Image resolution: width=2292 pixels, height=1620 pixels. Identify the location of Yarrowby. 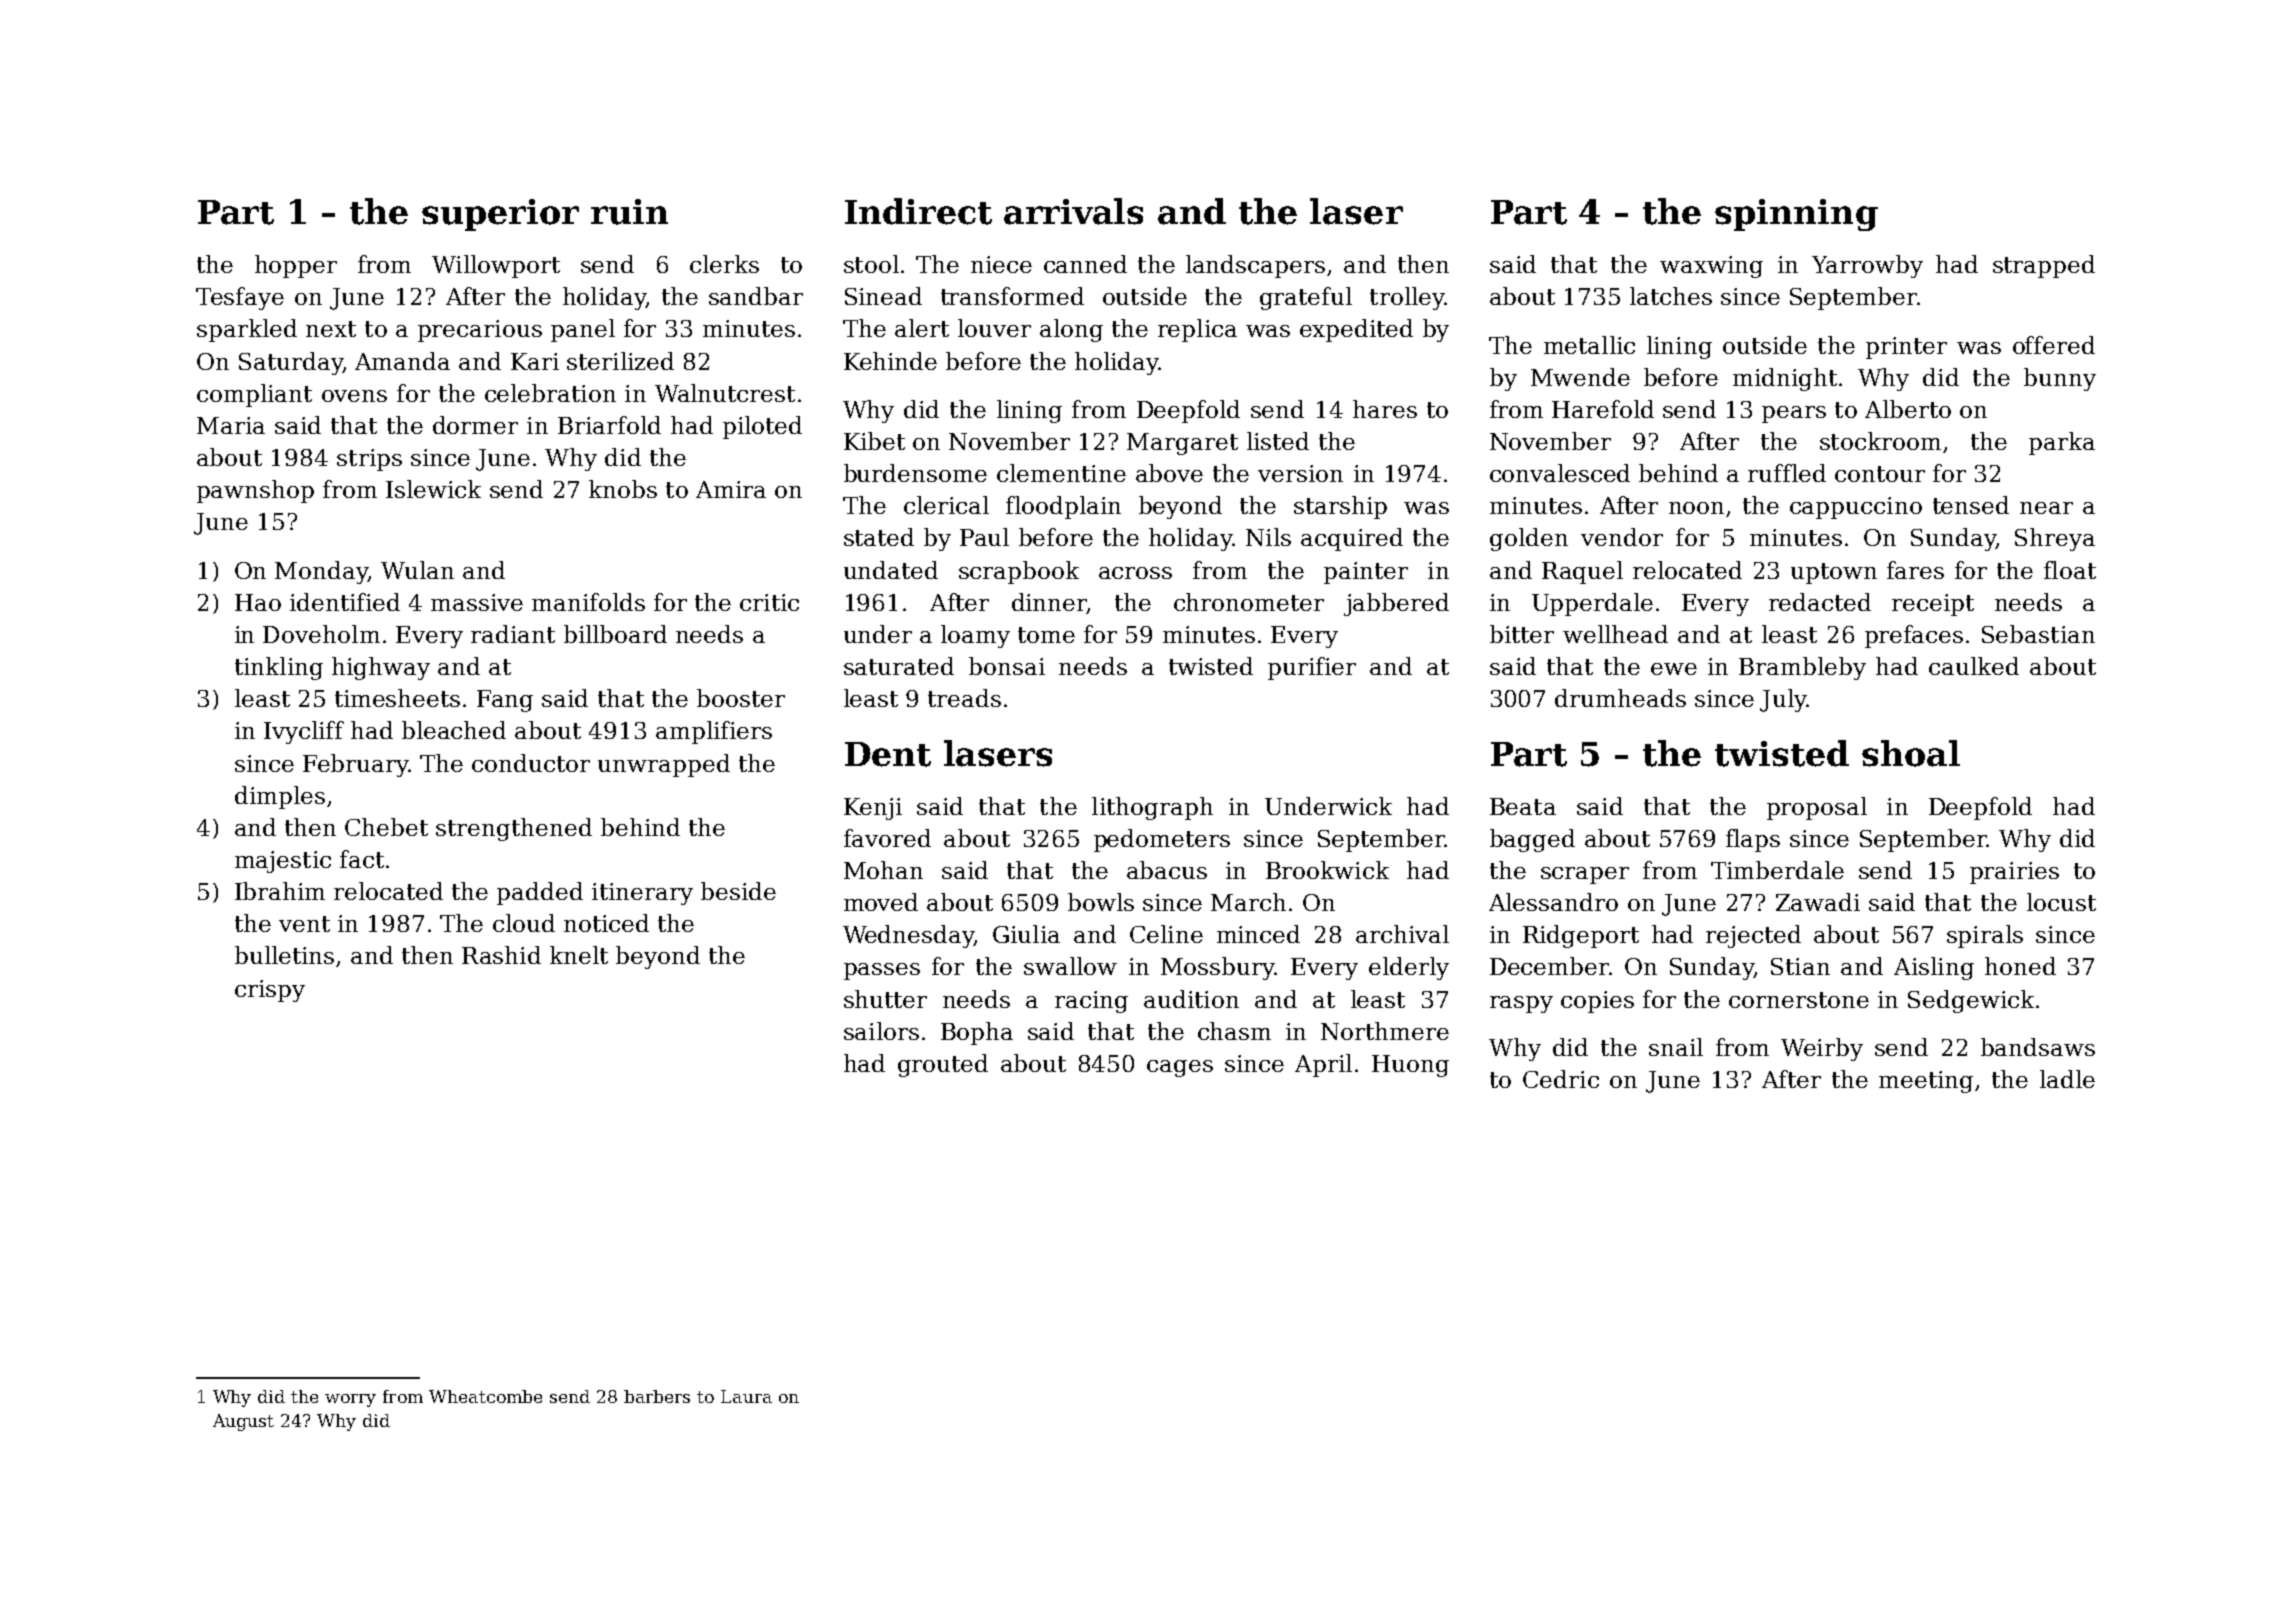
(1867, 266).
